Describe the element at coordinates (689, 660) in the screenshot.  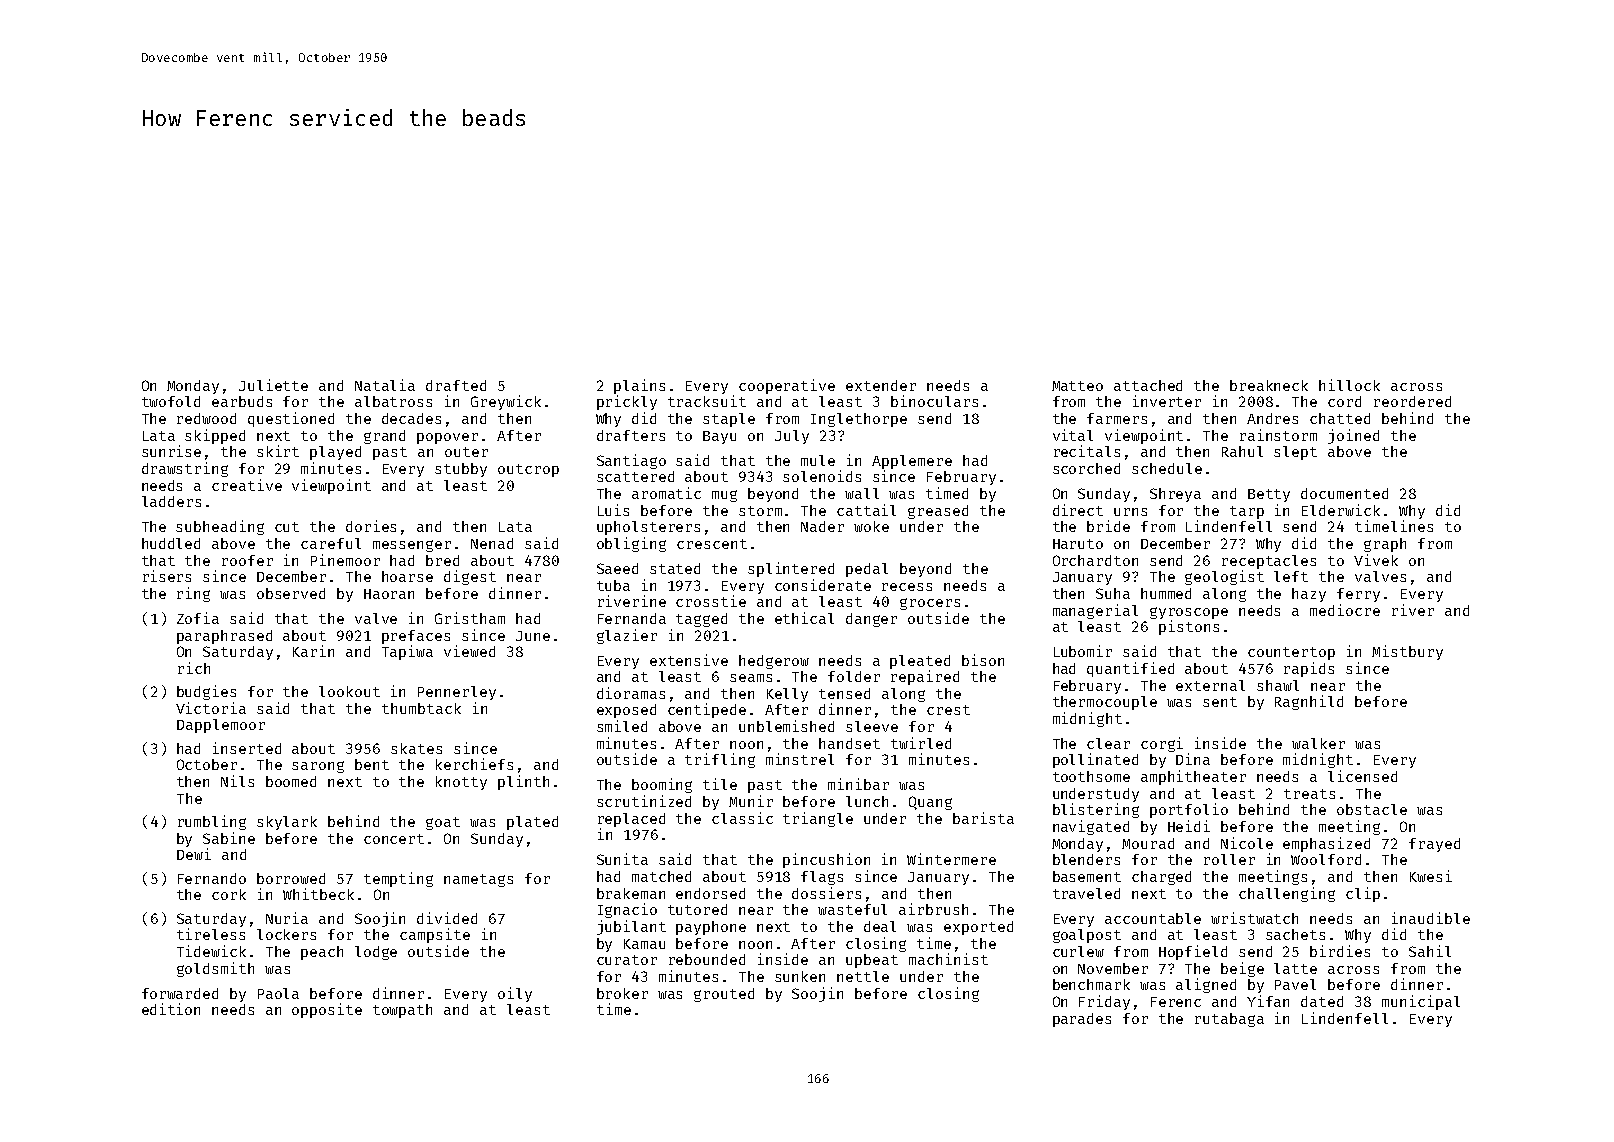
I see `extensive` at that location.
